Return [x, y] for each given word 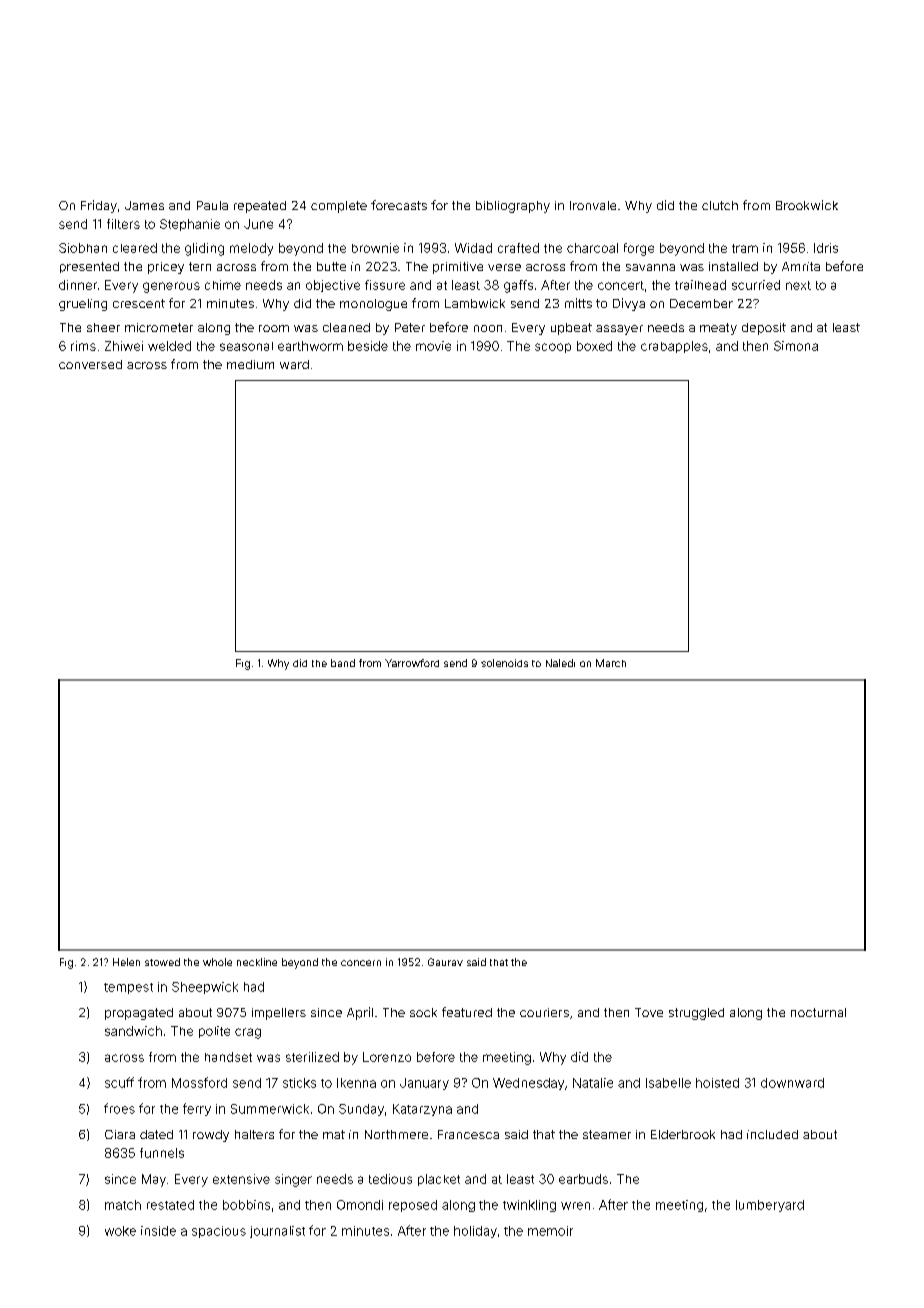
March [611, 663]
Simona [796, 346]
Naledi [560, 663]
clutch [720, 205]
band [343, 663]
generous [171, 287]
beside [368, 346]
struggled [696, 1014]
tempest [128, 988]
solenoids [504, 663]
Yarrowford [412, 663]
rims [83, 346]
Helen [126, 962]
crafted [518, 248]
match [123, 1205]
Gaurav [445, 962]
